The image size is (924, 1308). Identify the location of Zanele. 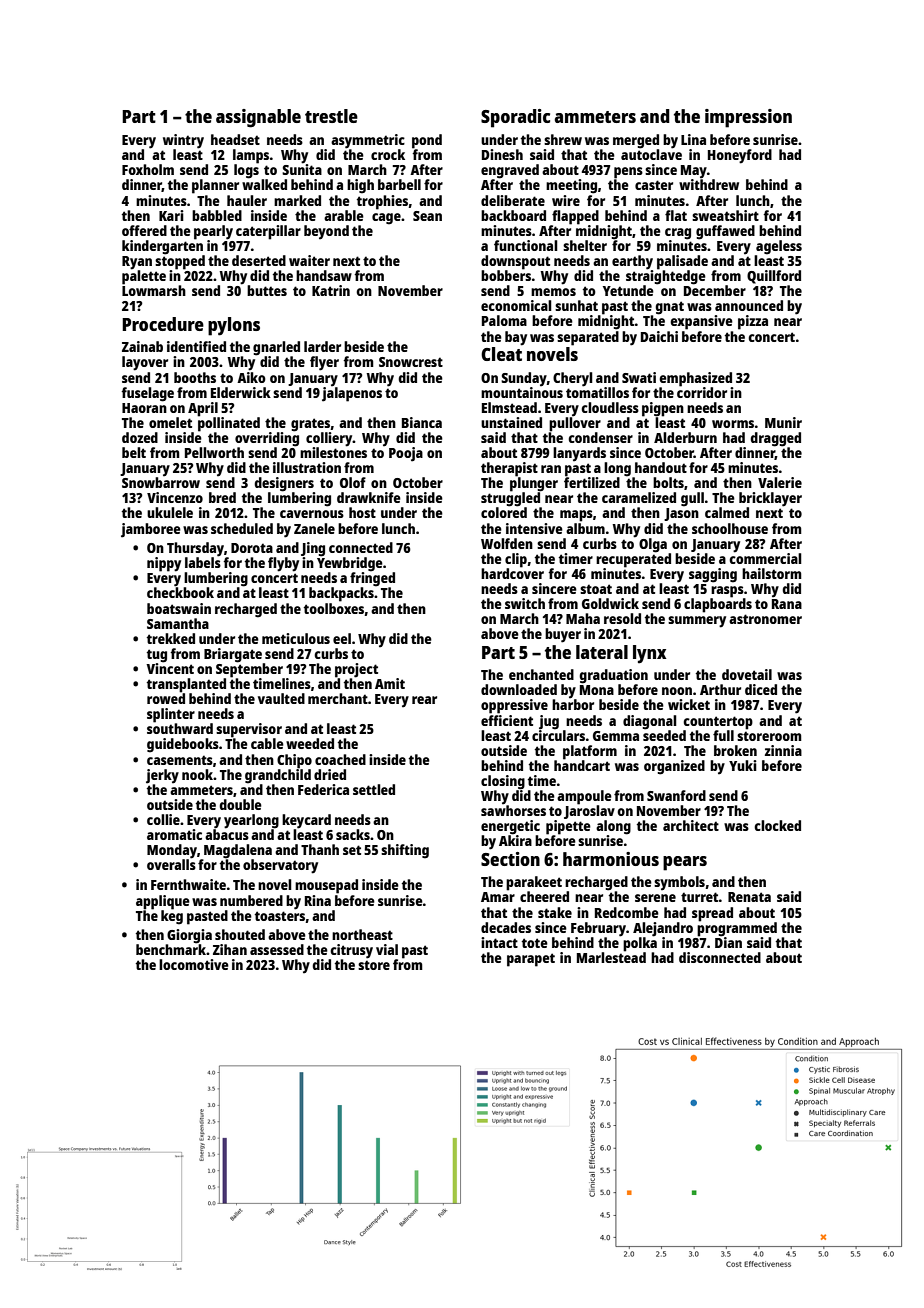
(314, 528).
